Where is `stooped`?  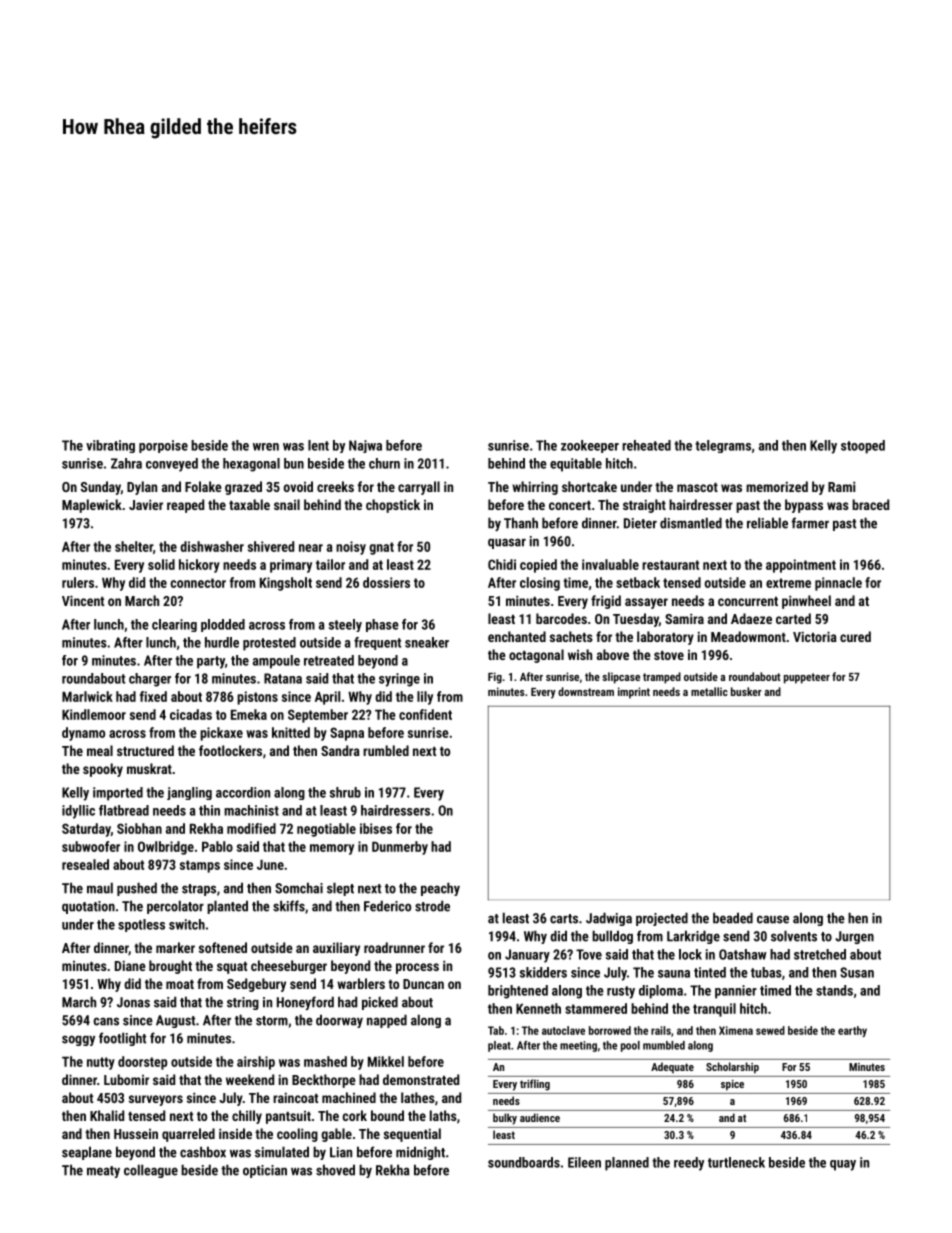
stooped is located at coordinates (863, 447).
